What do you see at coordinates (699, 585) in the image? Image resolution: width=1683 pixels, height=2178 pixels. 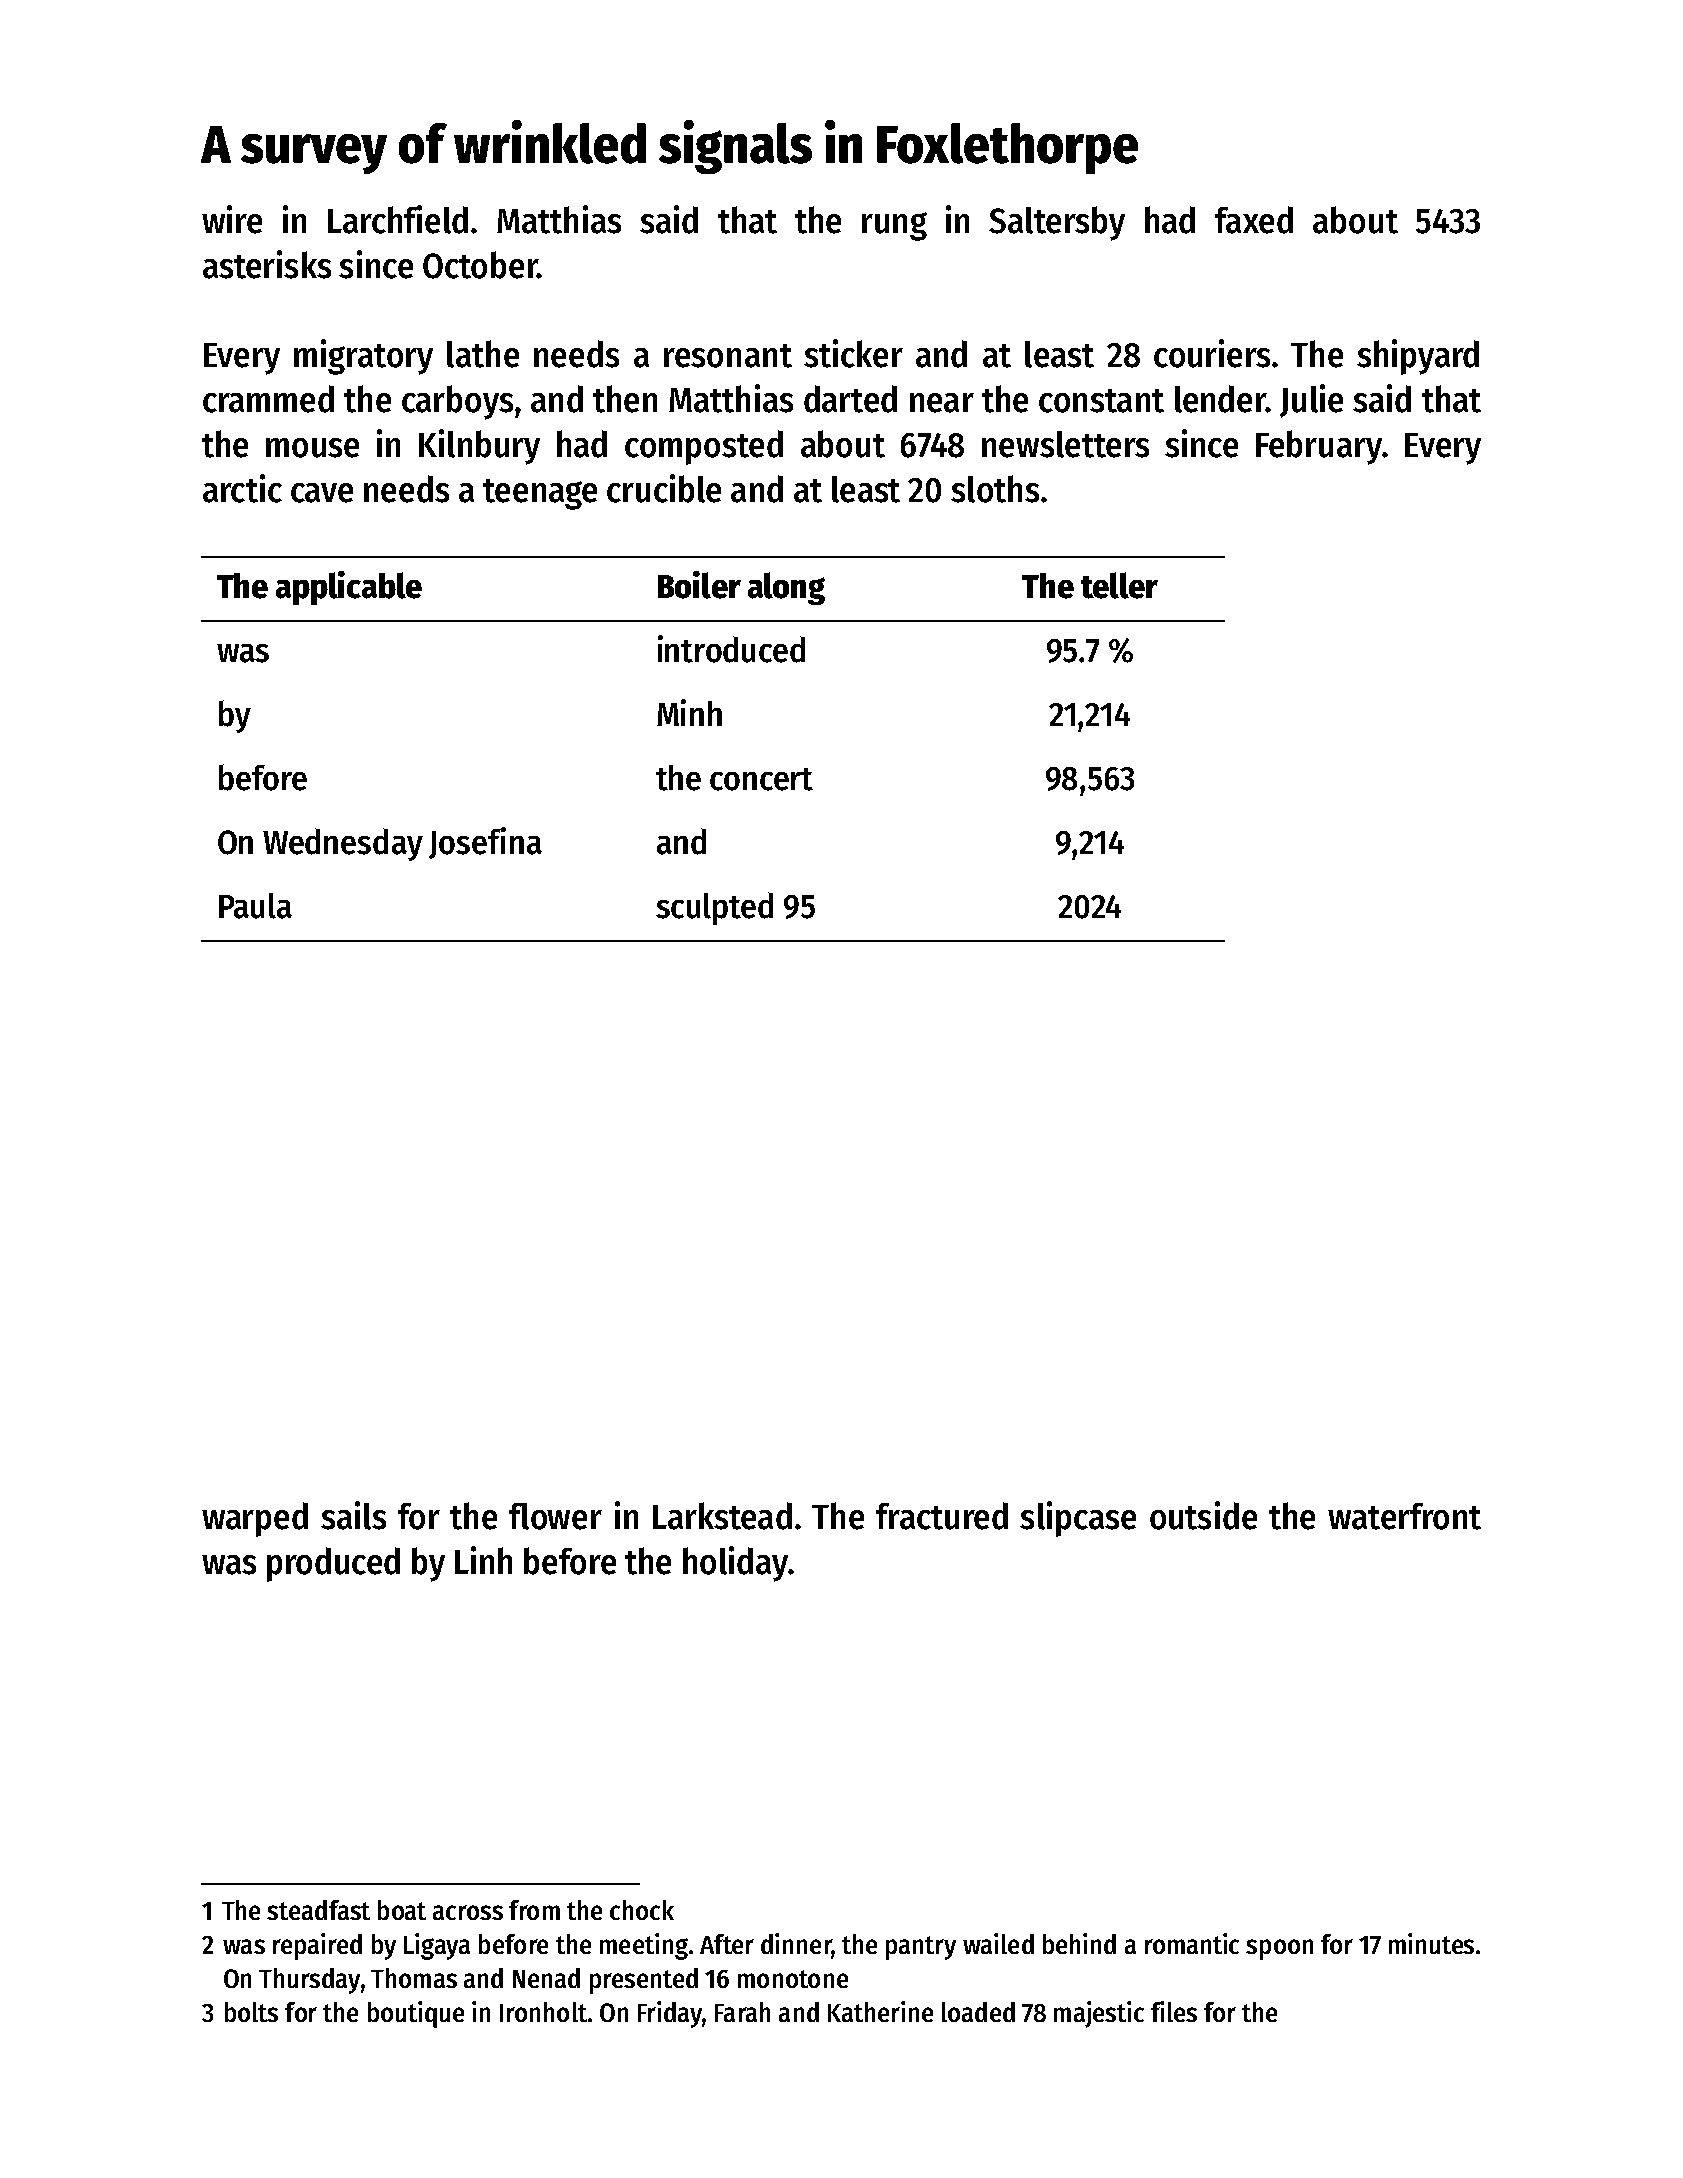 I see `Boiler` at bounding box center [699, 585].
